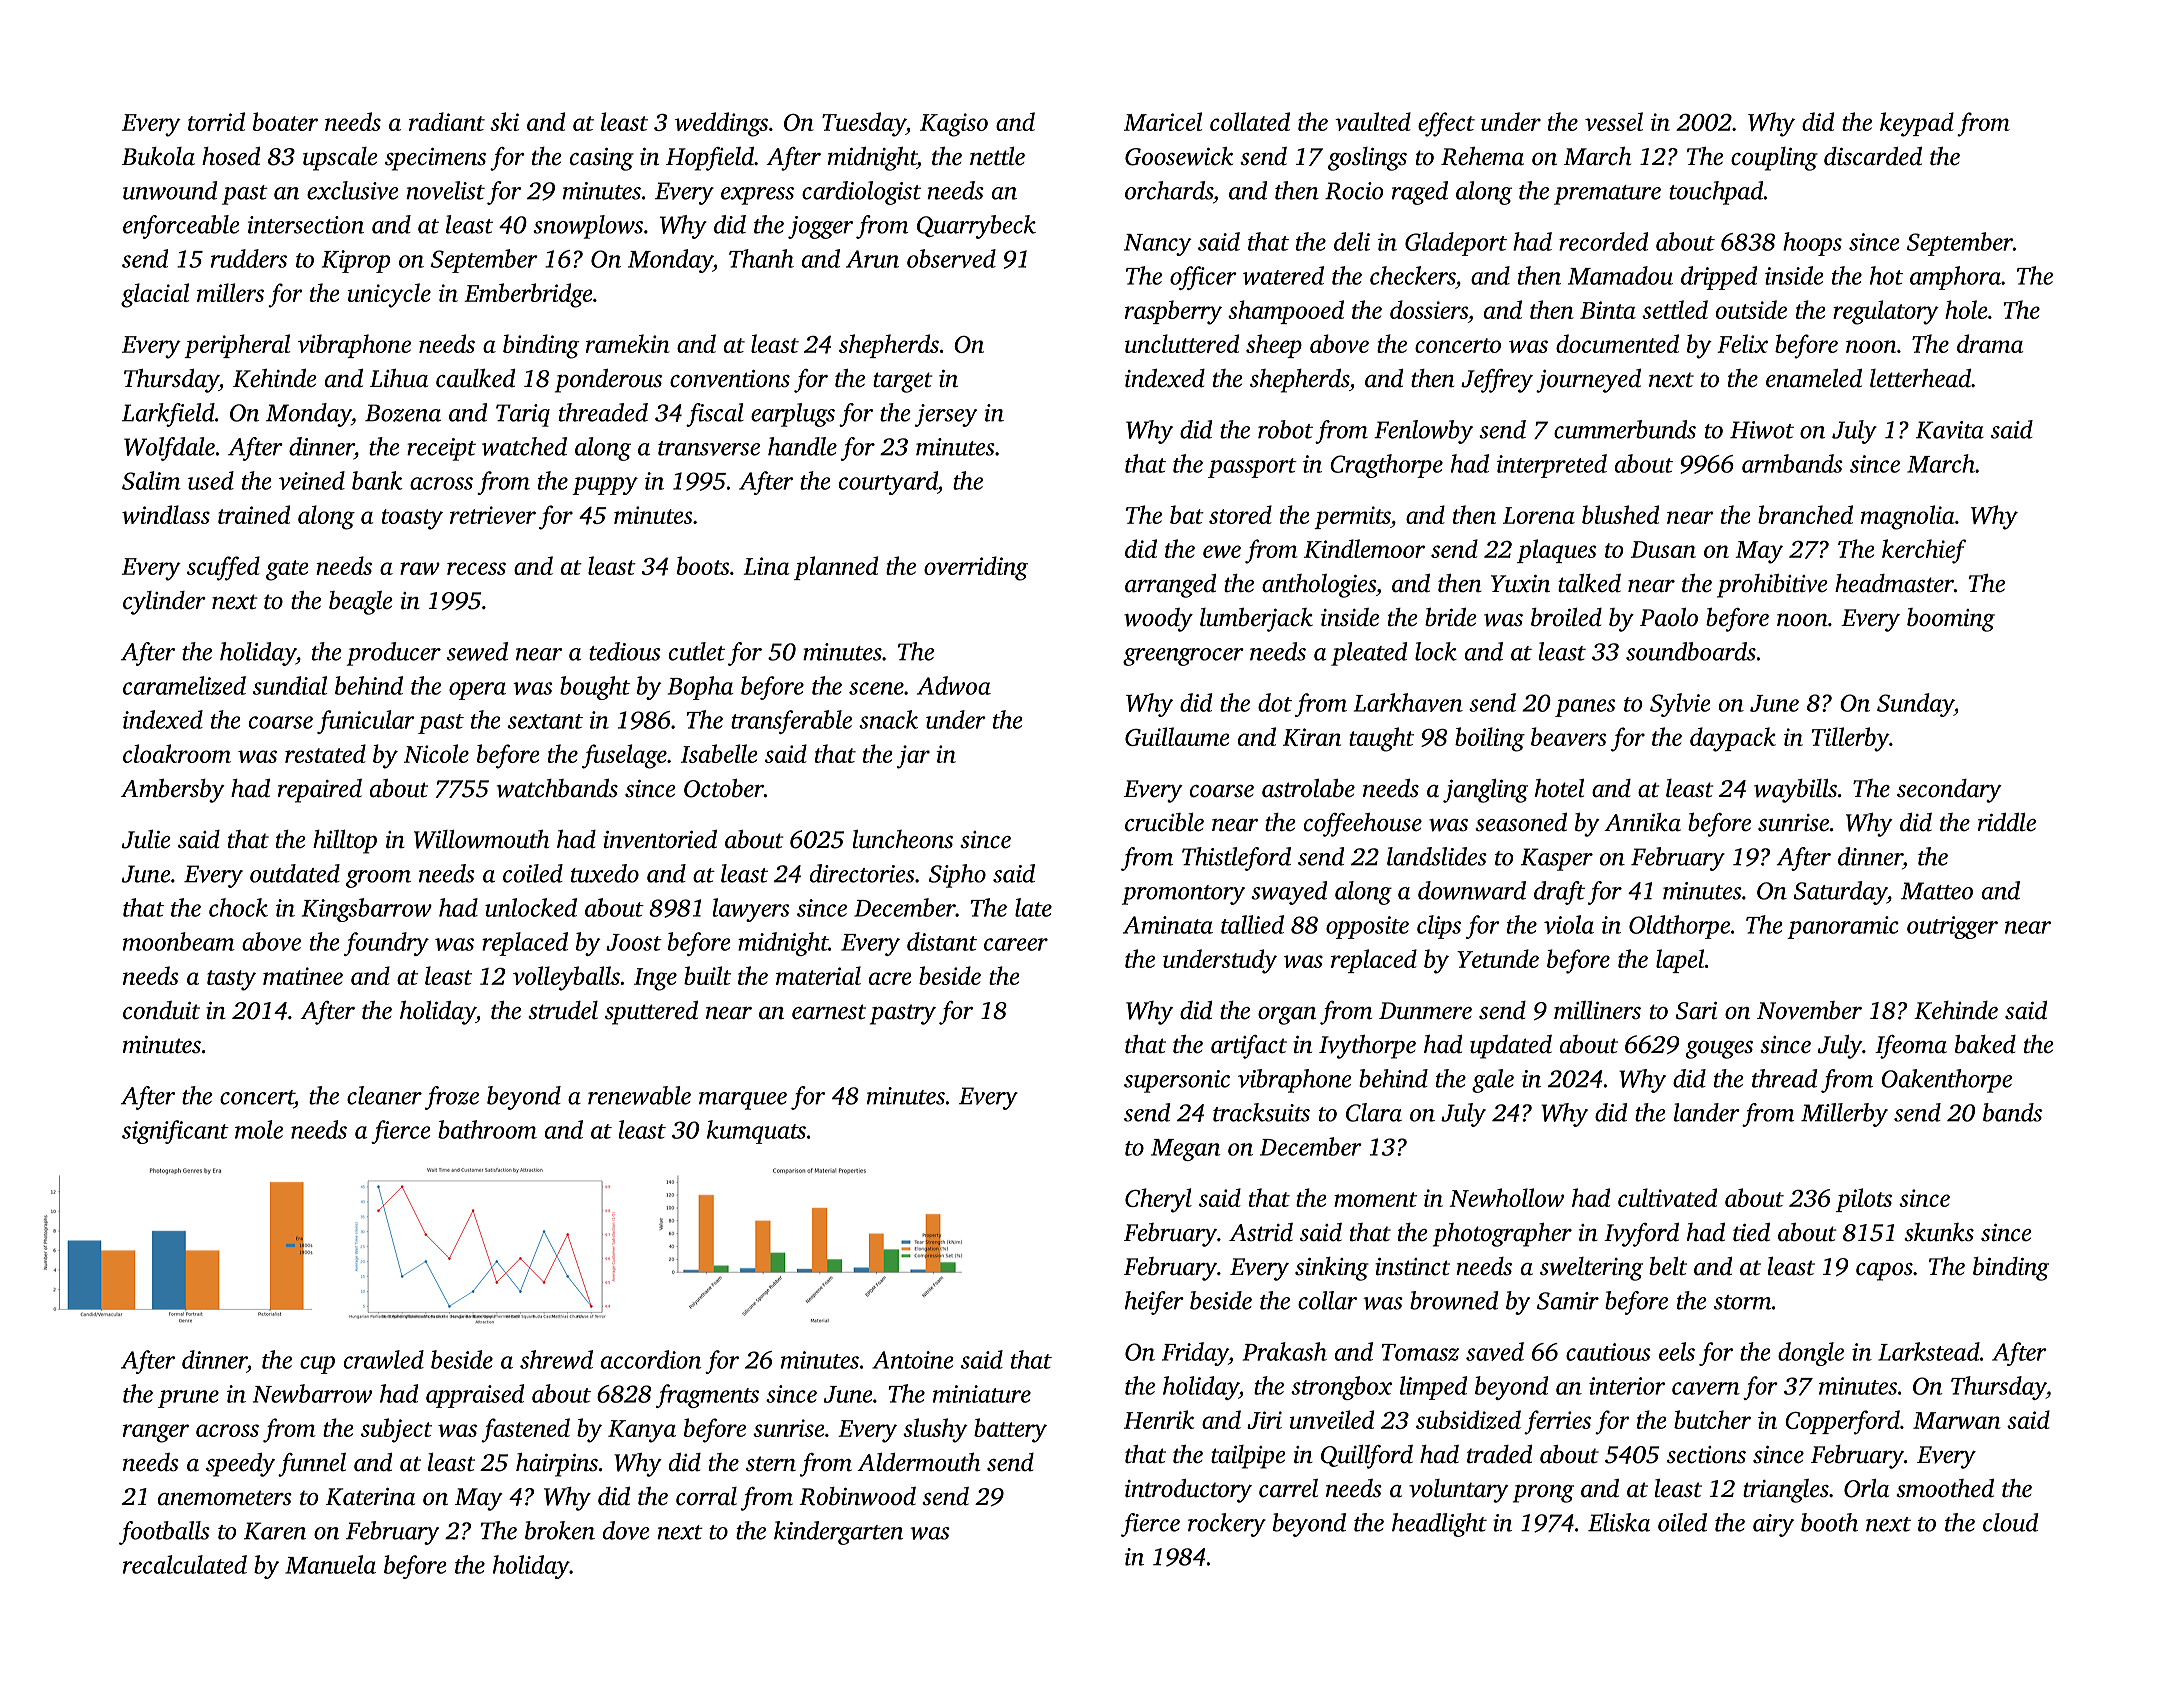 This document has height=1683, width=2178. Describe the element at coordinates (177, 753) in the document. I see `cloakroom` at that location.
